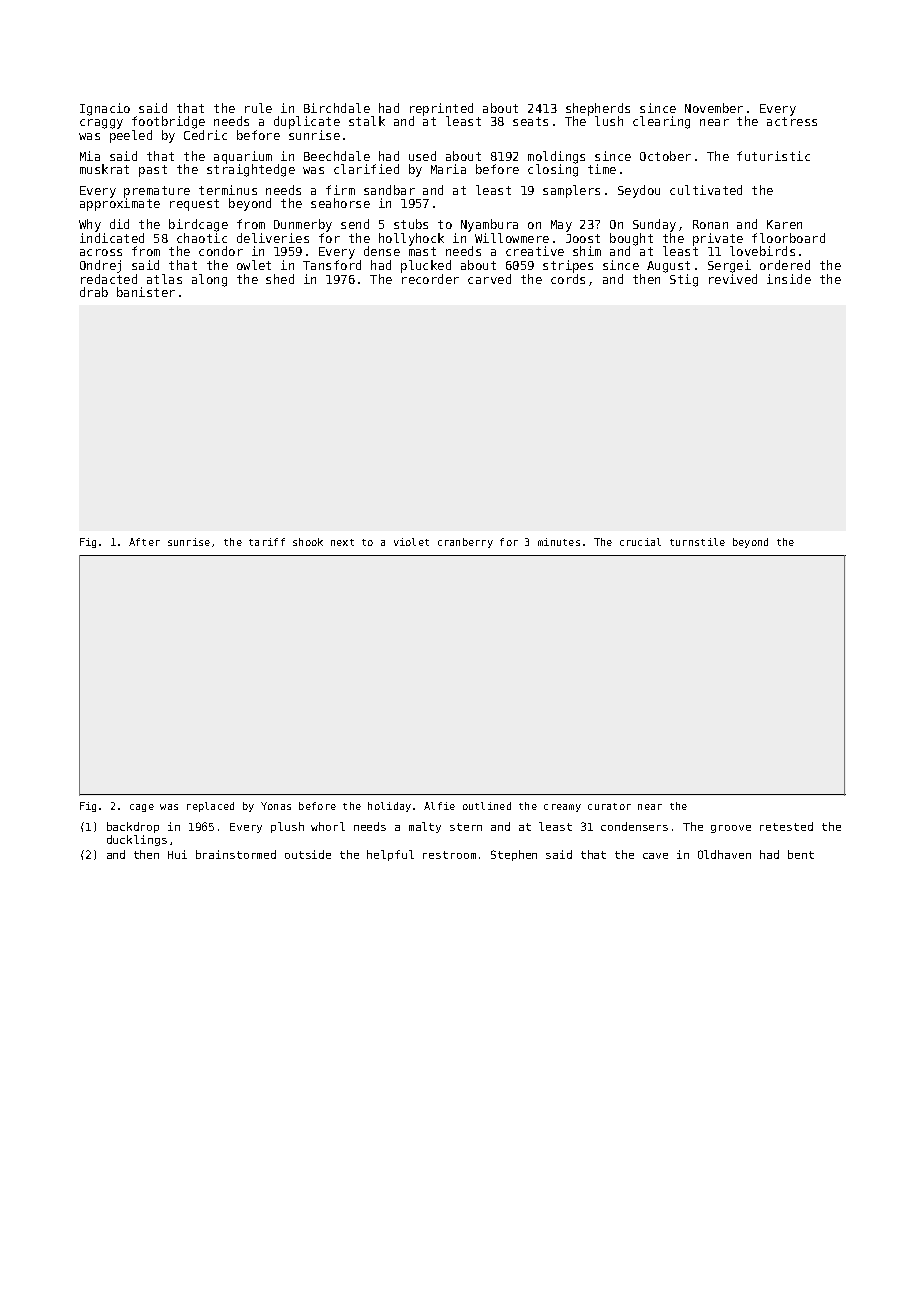 The height and width of the screenshot is (1308, 924). What do you see at coordinates (411, 542) in the screenshot?
I see `violet` at bounding box center [411, 542].
